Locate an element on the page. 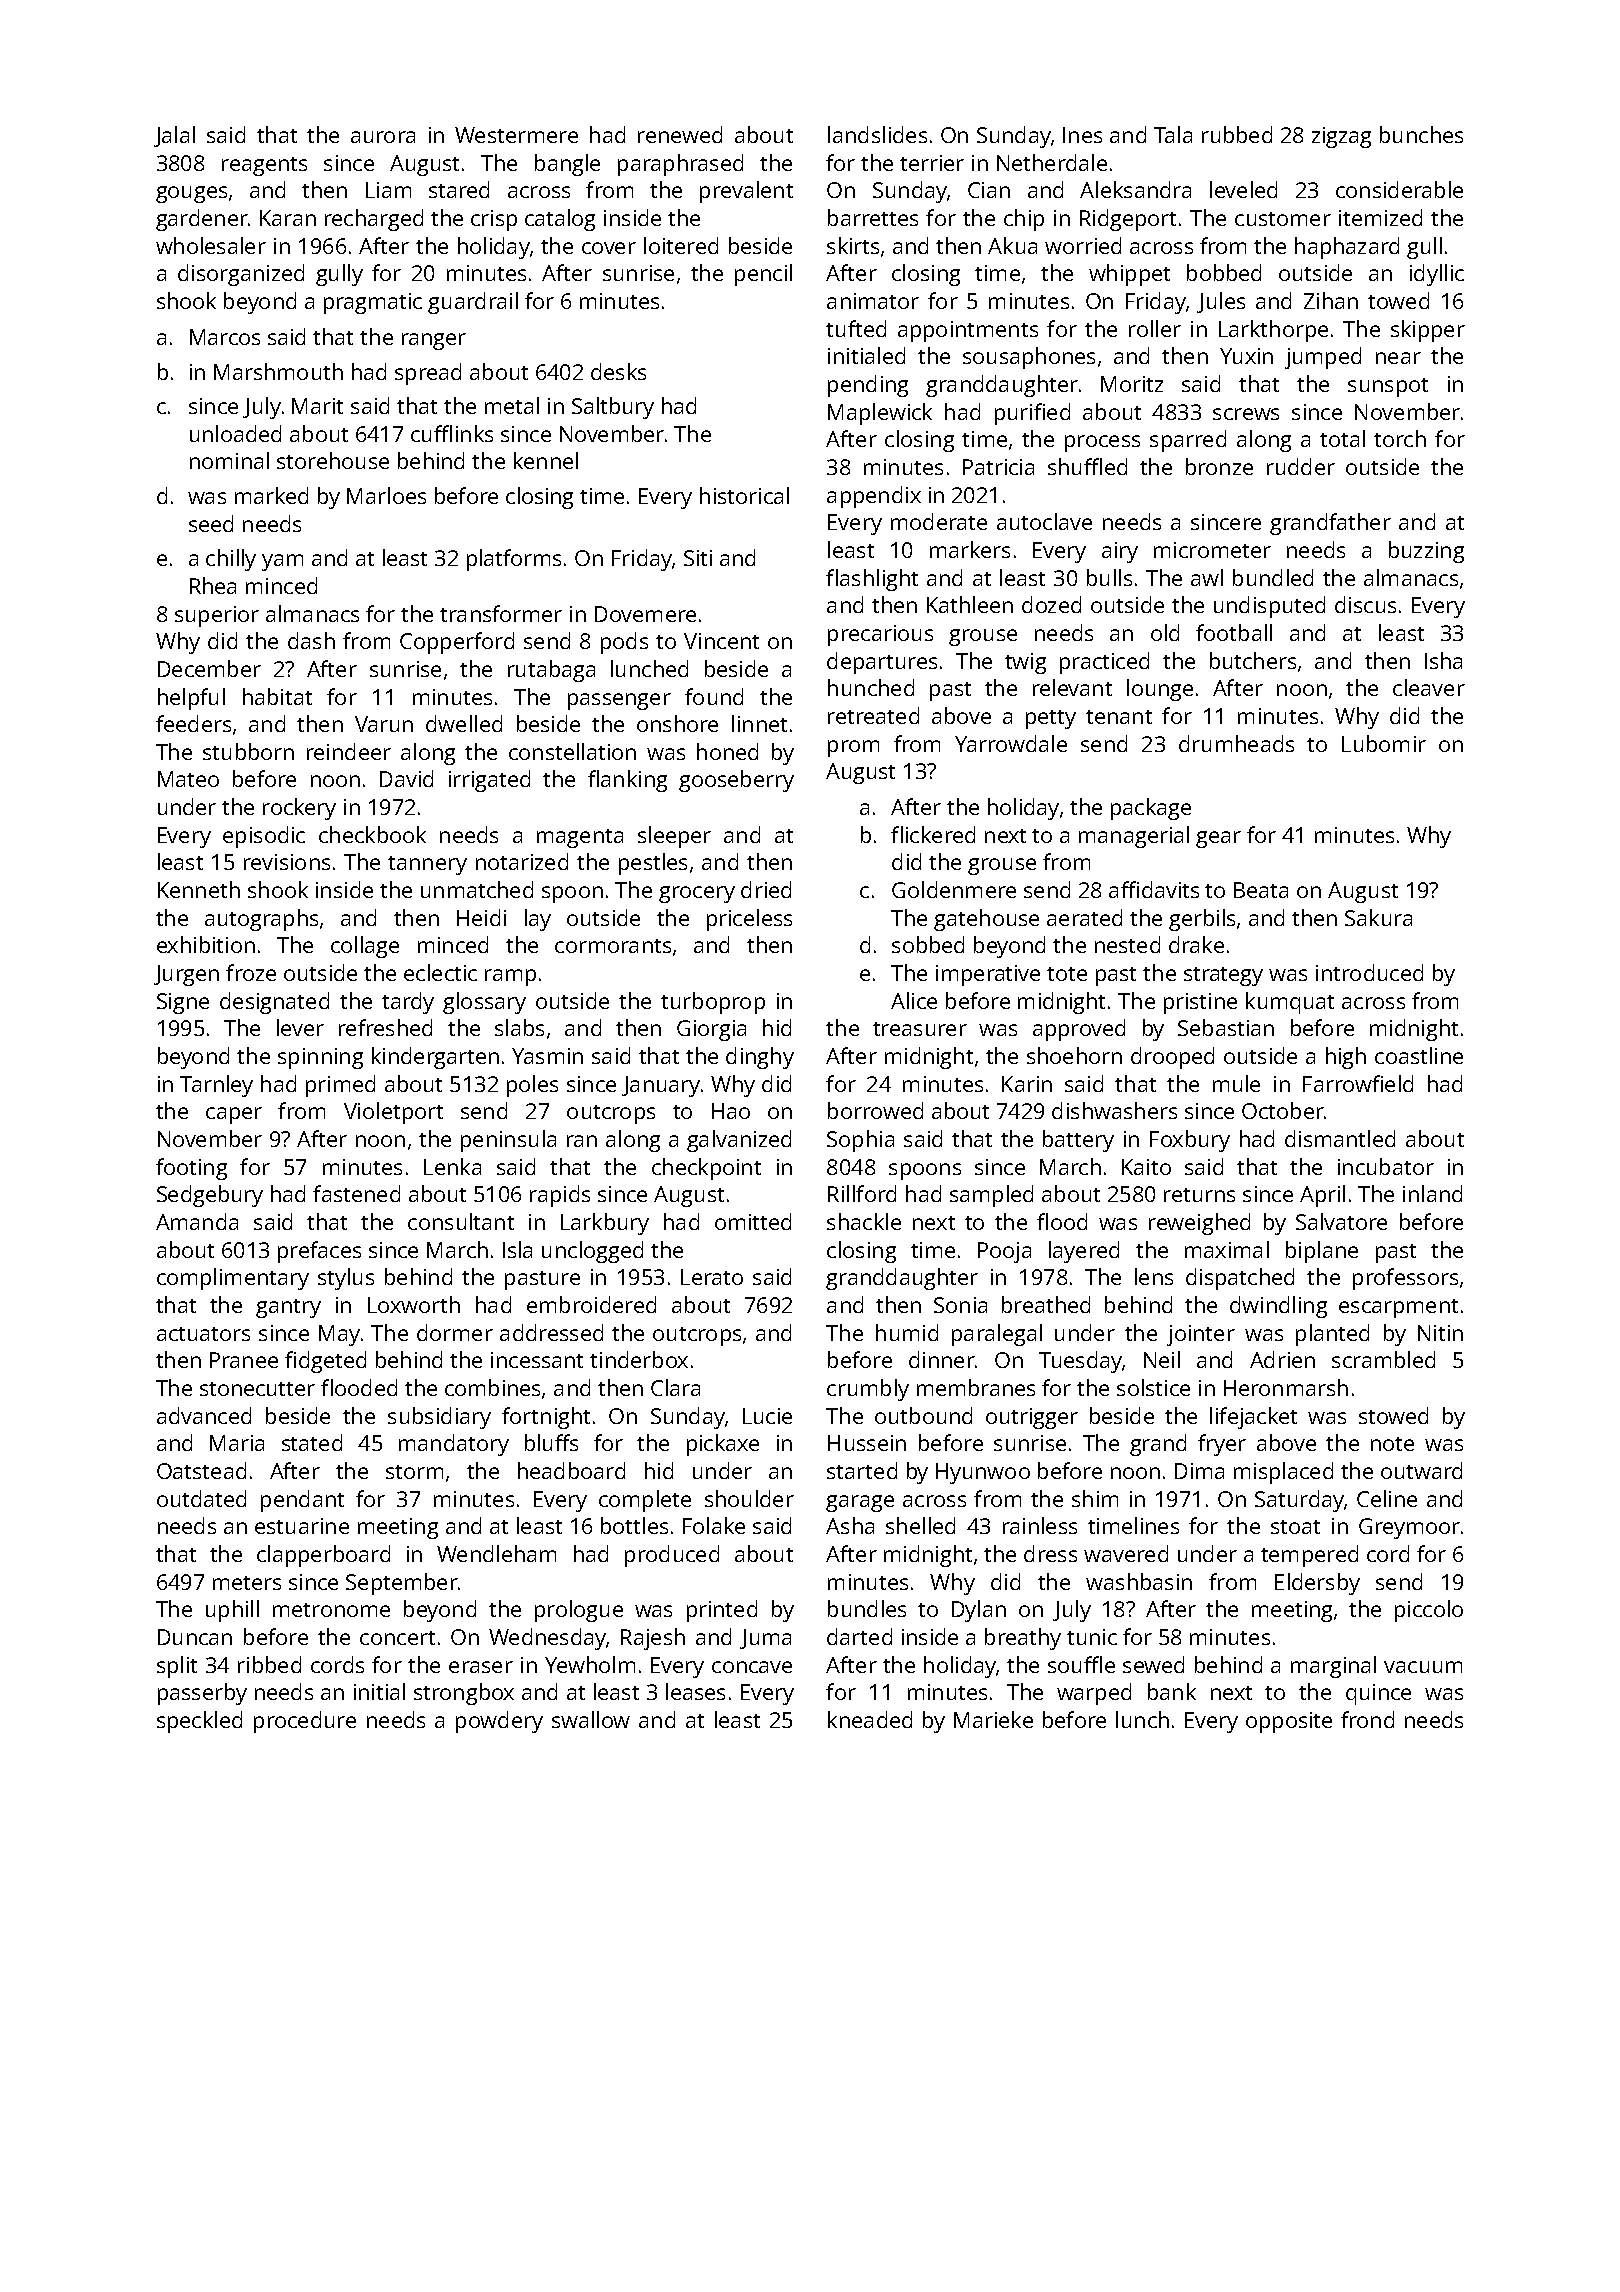 Image resolution: width=1620 pixels, height=2292 pixels. Dovemere is located at coordinates (645, 614).
